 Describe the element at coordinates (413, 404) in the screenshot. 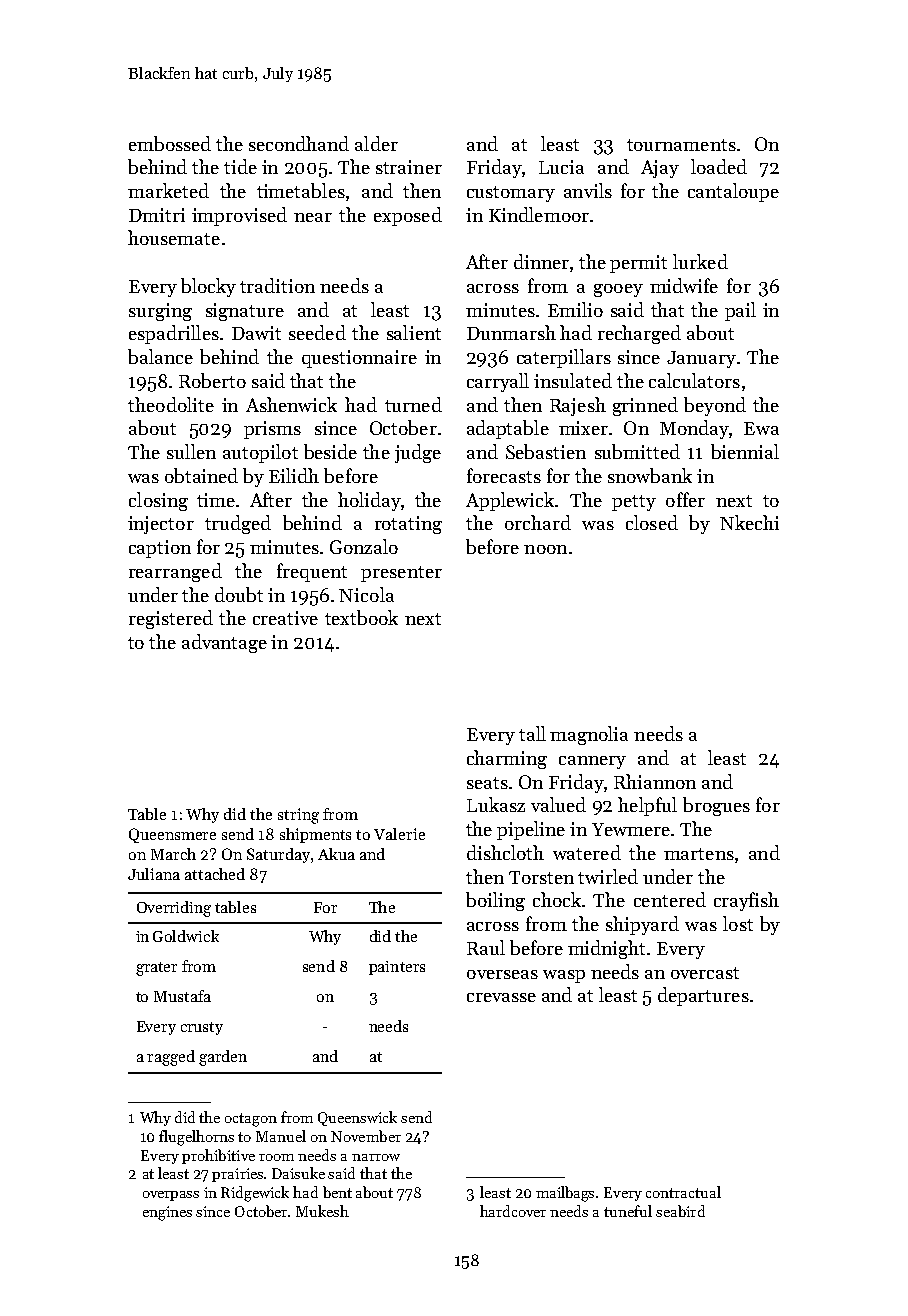

I see `turned` at that location.
